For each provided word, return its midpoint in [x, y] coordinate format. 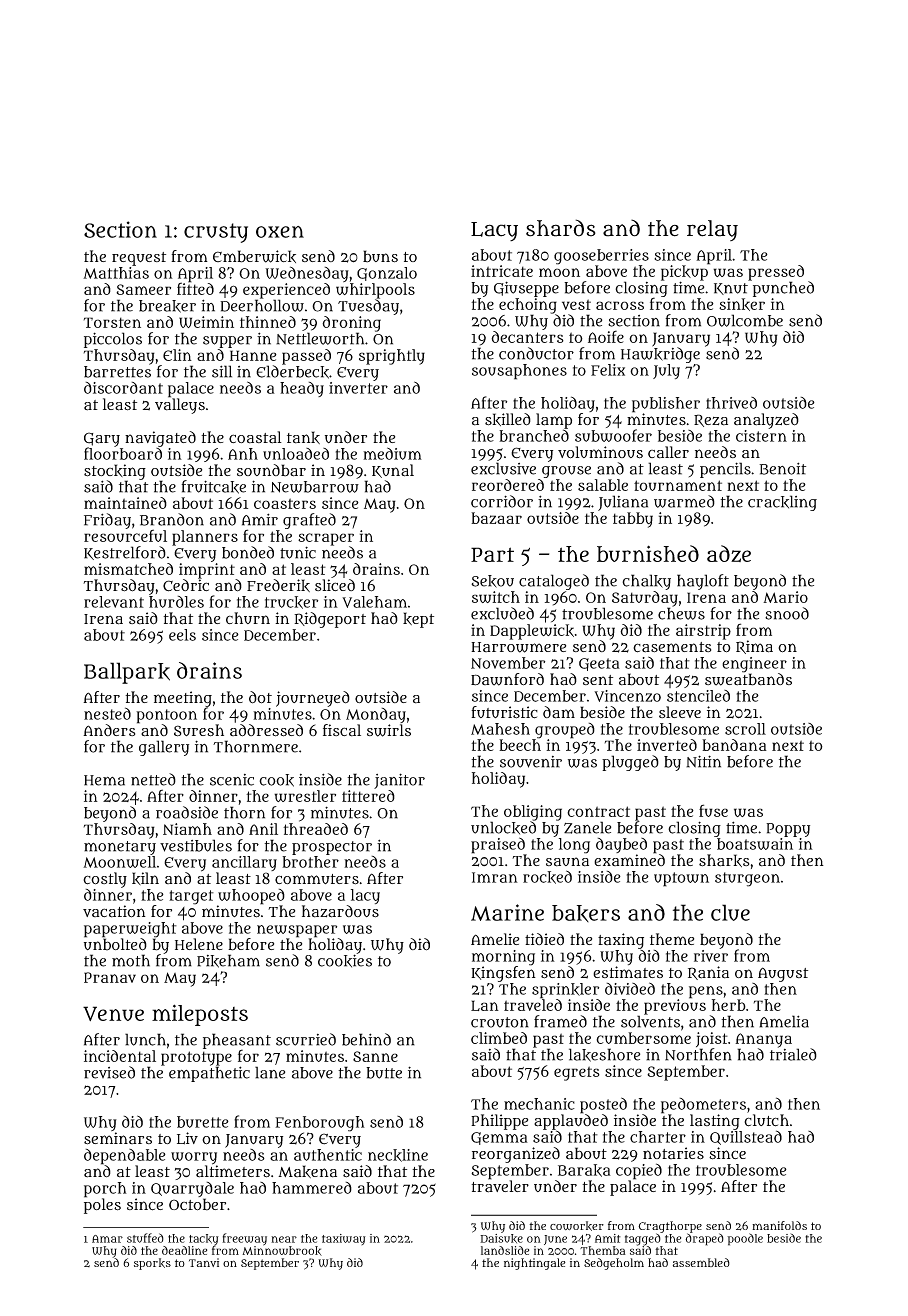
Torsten [112, 322]
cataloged [554, 582]
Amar [107, 1239]
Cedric [186, 585]
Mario [785, 597]
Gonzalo [387, 274]
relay [712, 230]
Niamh [187, 829]
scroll [745, 729]
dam [559, 712]
